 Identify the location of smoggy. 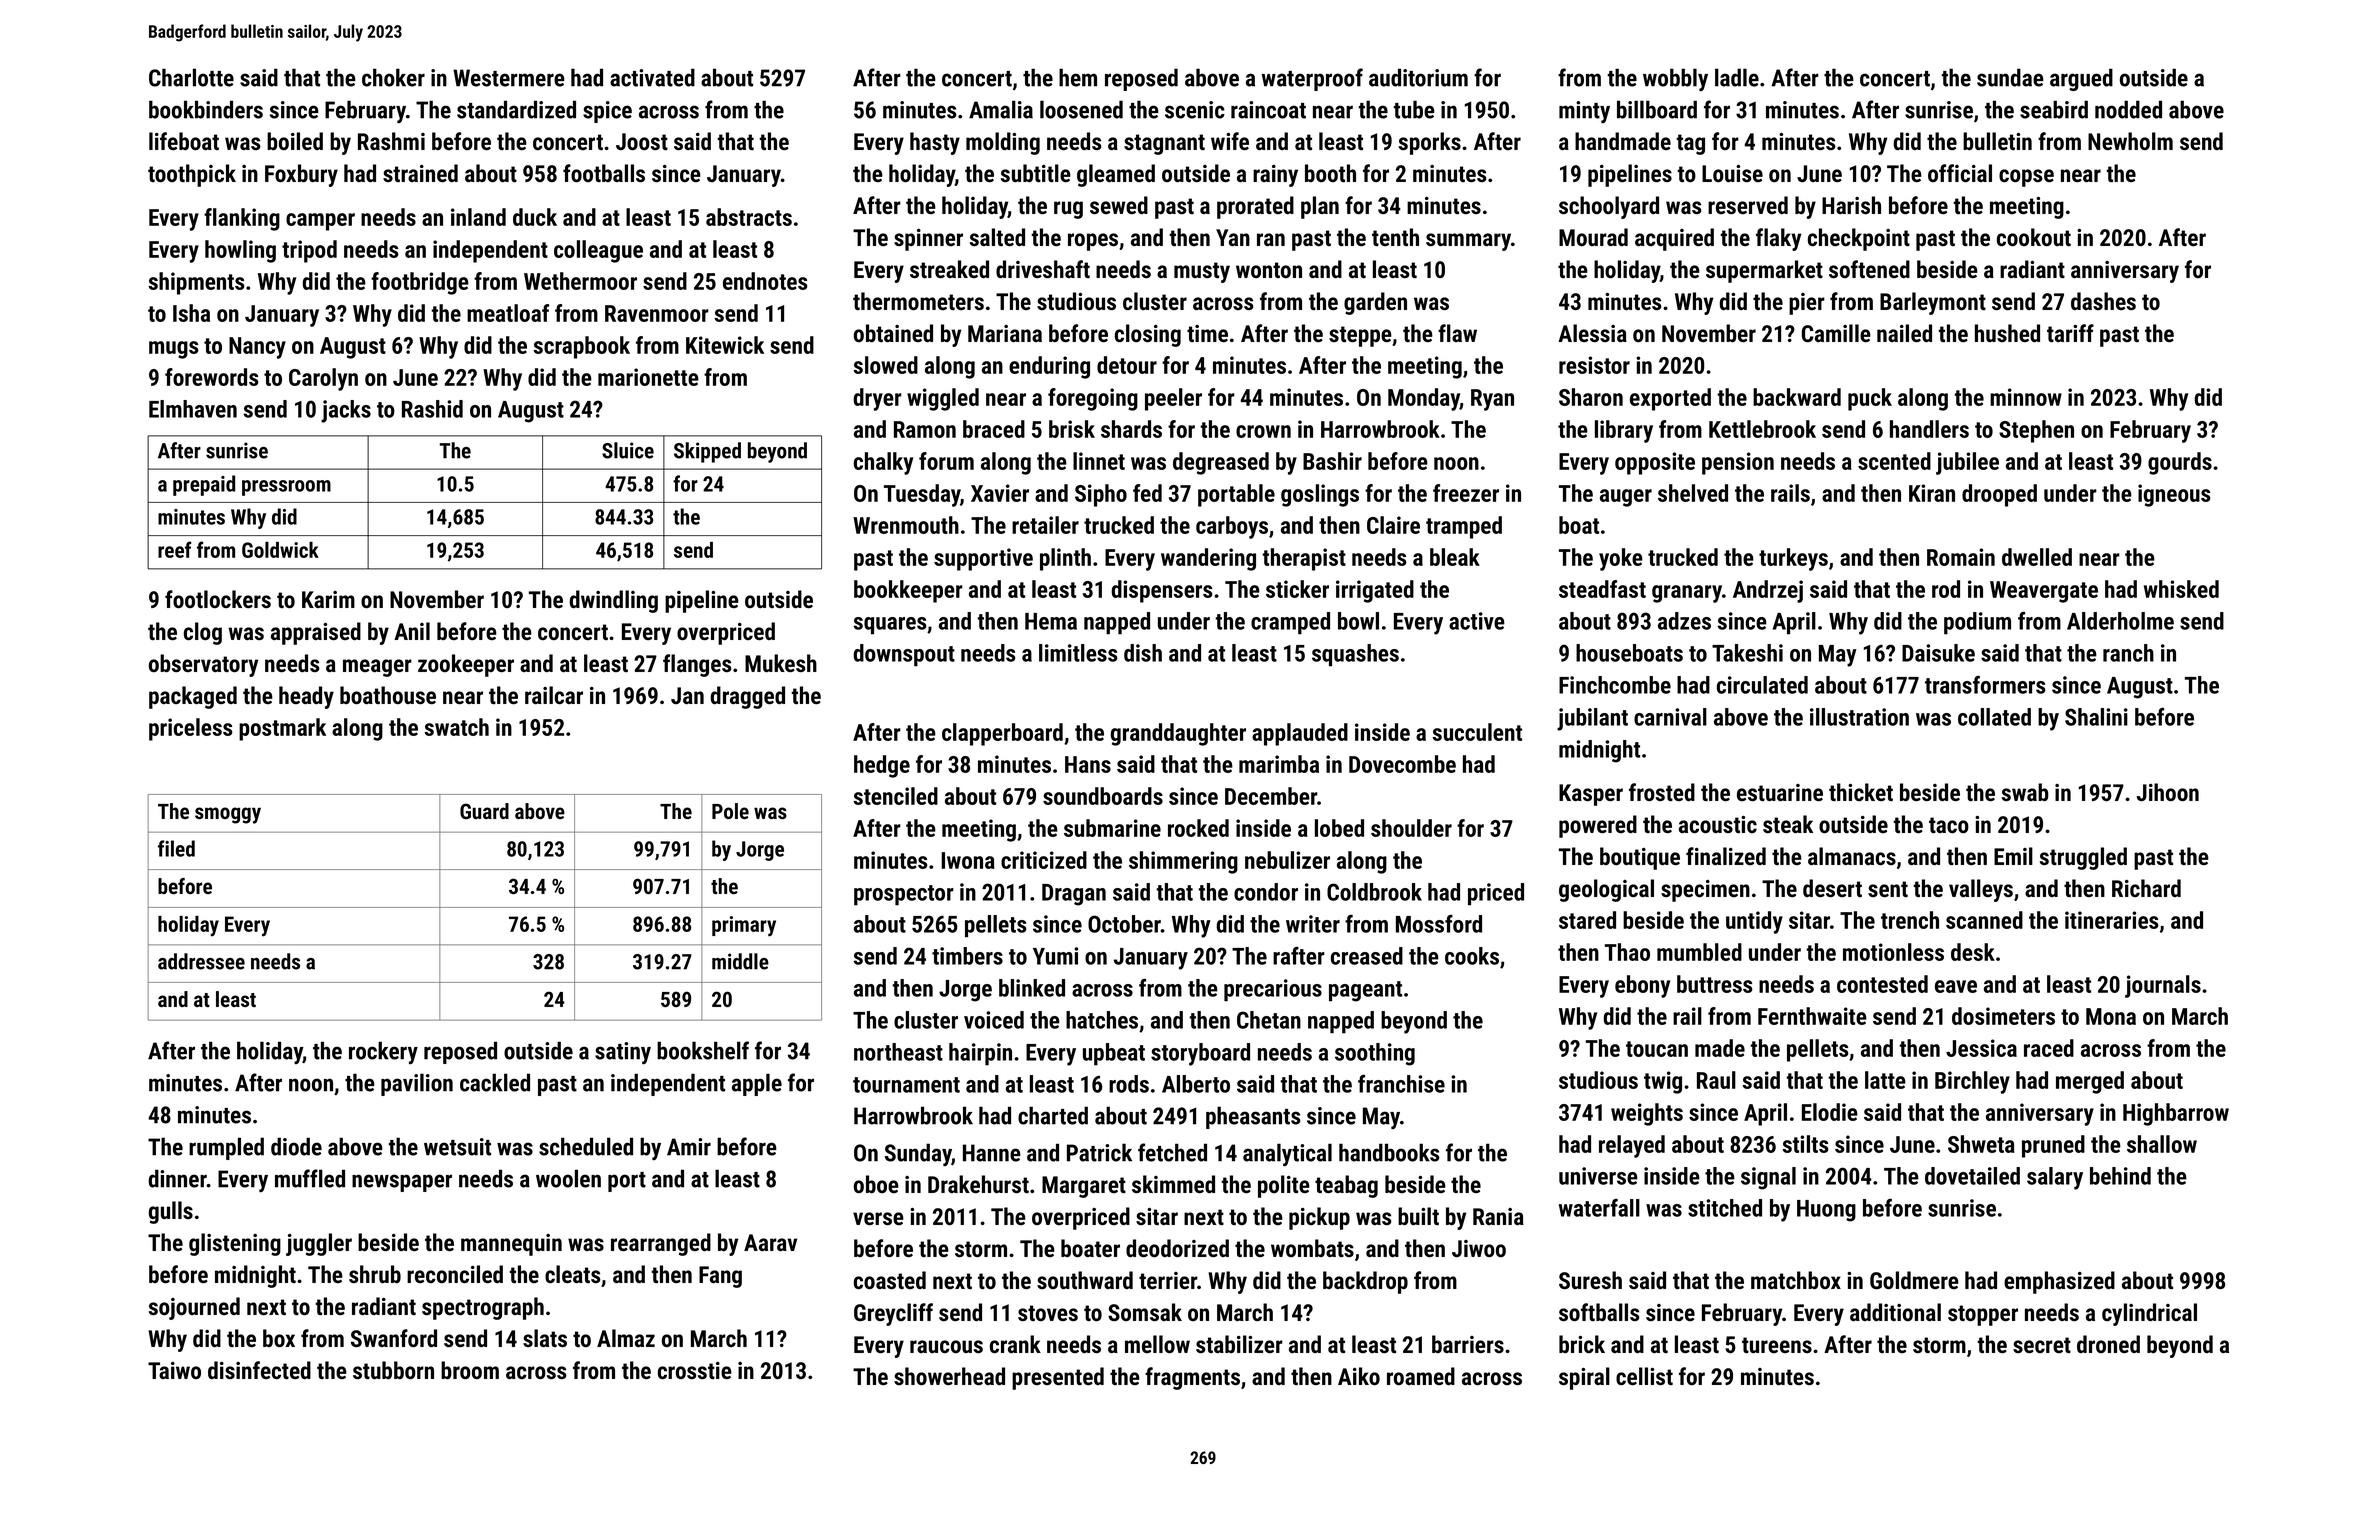
(228, 815).
